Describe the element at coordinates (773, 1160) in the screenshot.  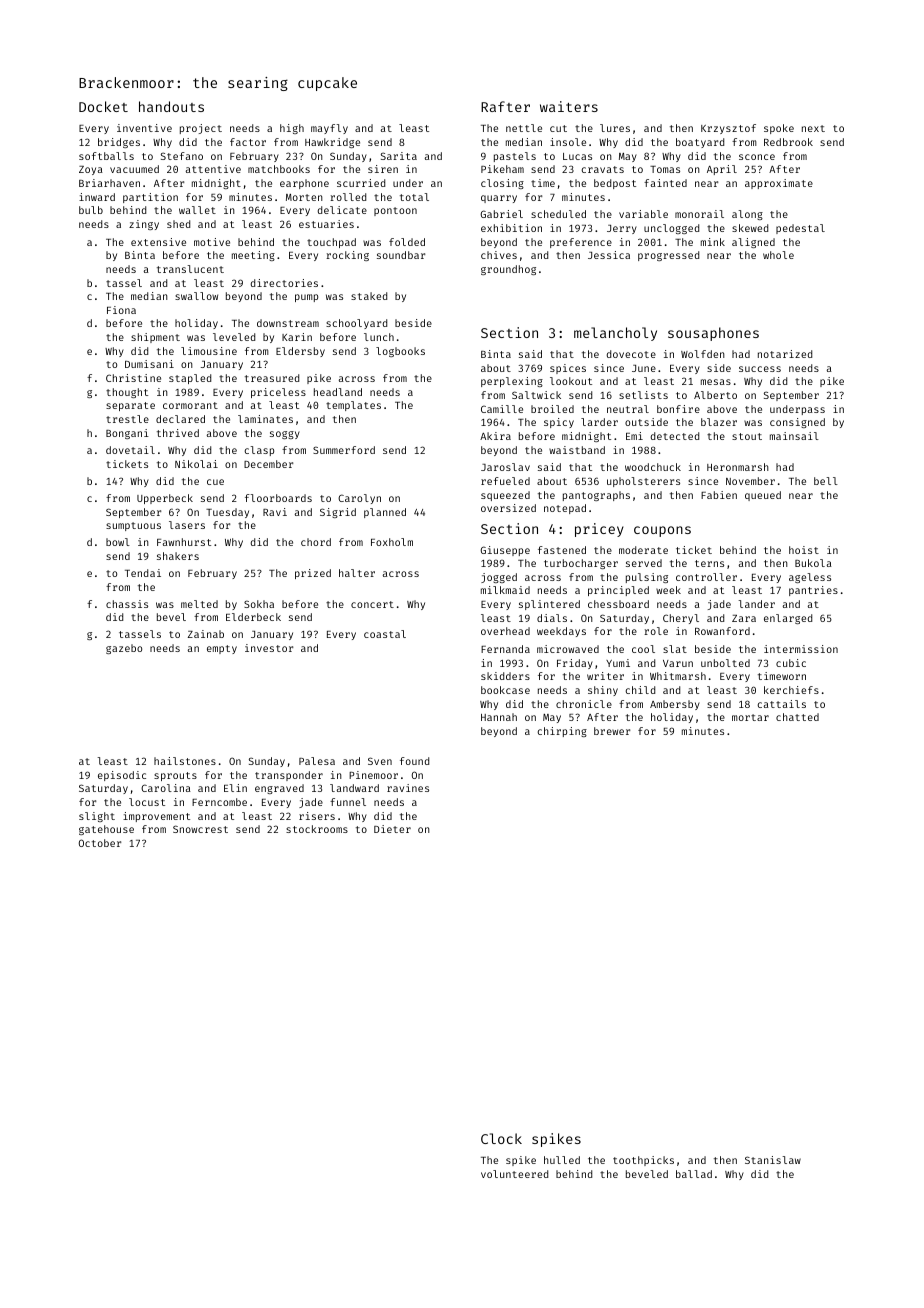
I see `Stanislaw` at that location.
